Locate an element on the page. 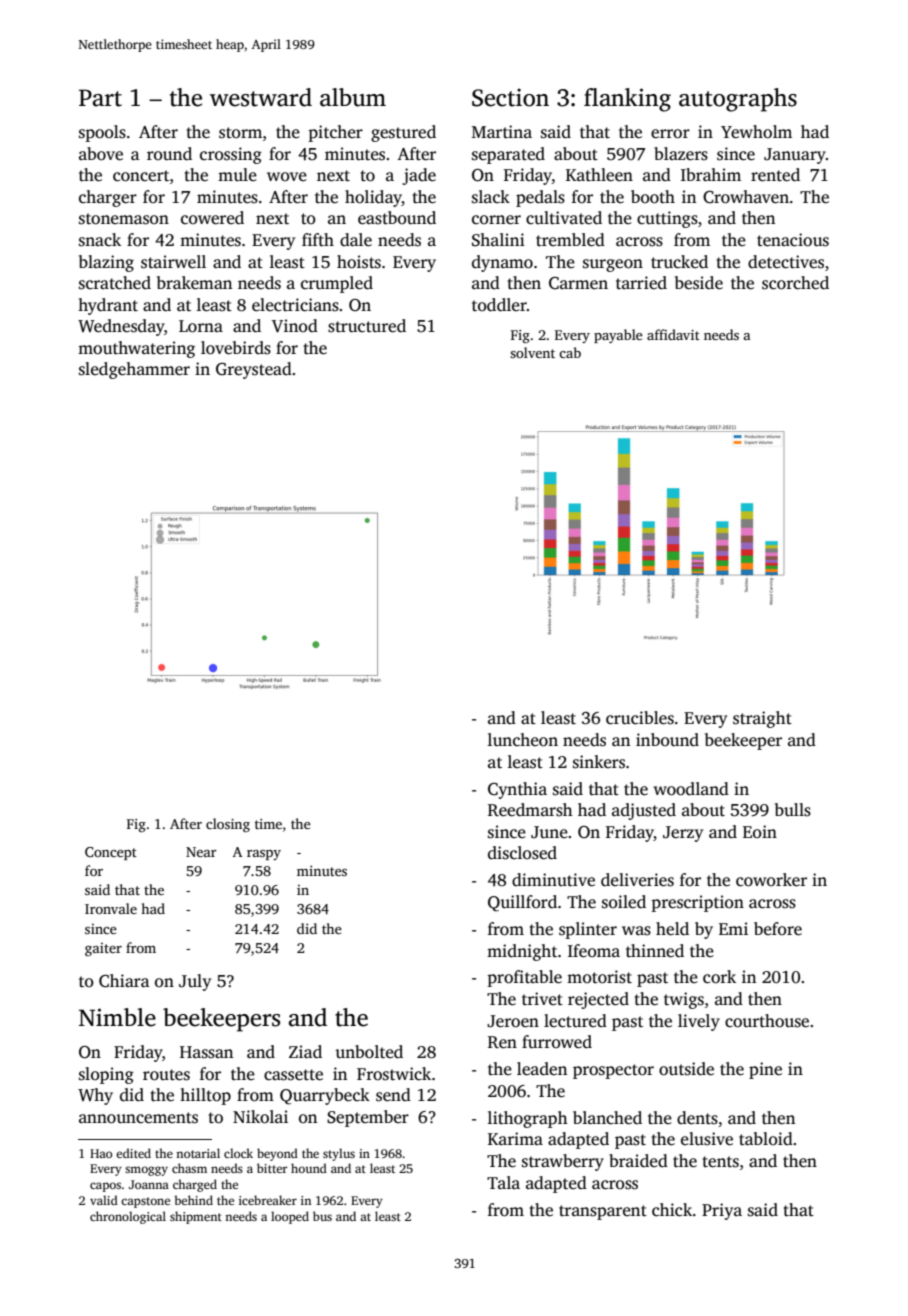 Image resolution: width=908 pixels, height=1316 pixels. Part is located at coordinates (100, 98).
